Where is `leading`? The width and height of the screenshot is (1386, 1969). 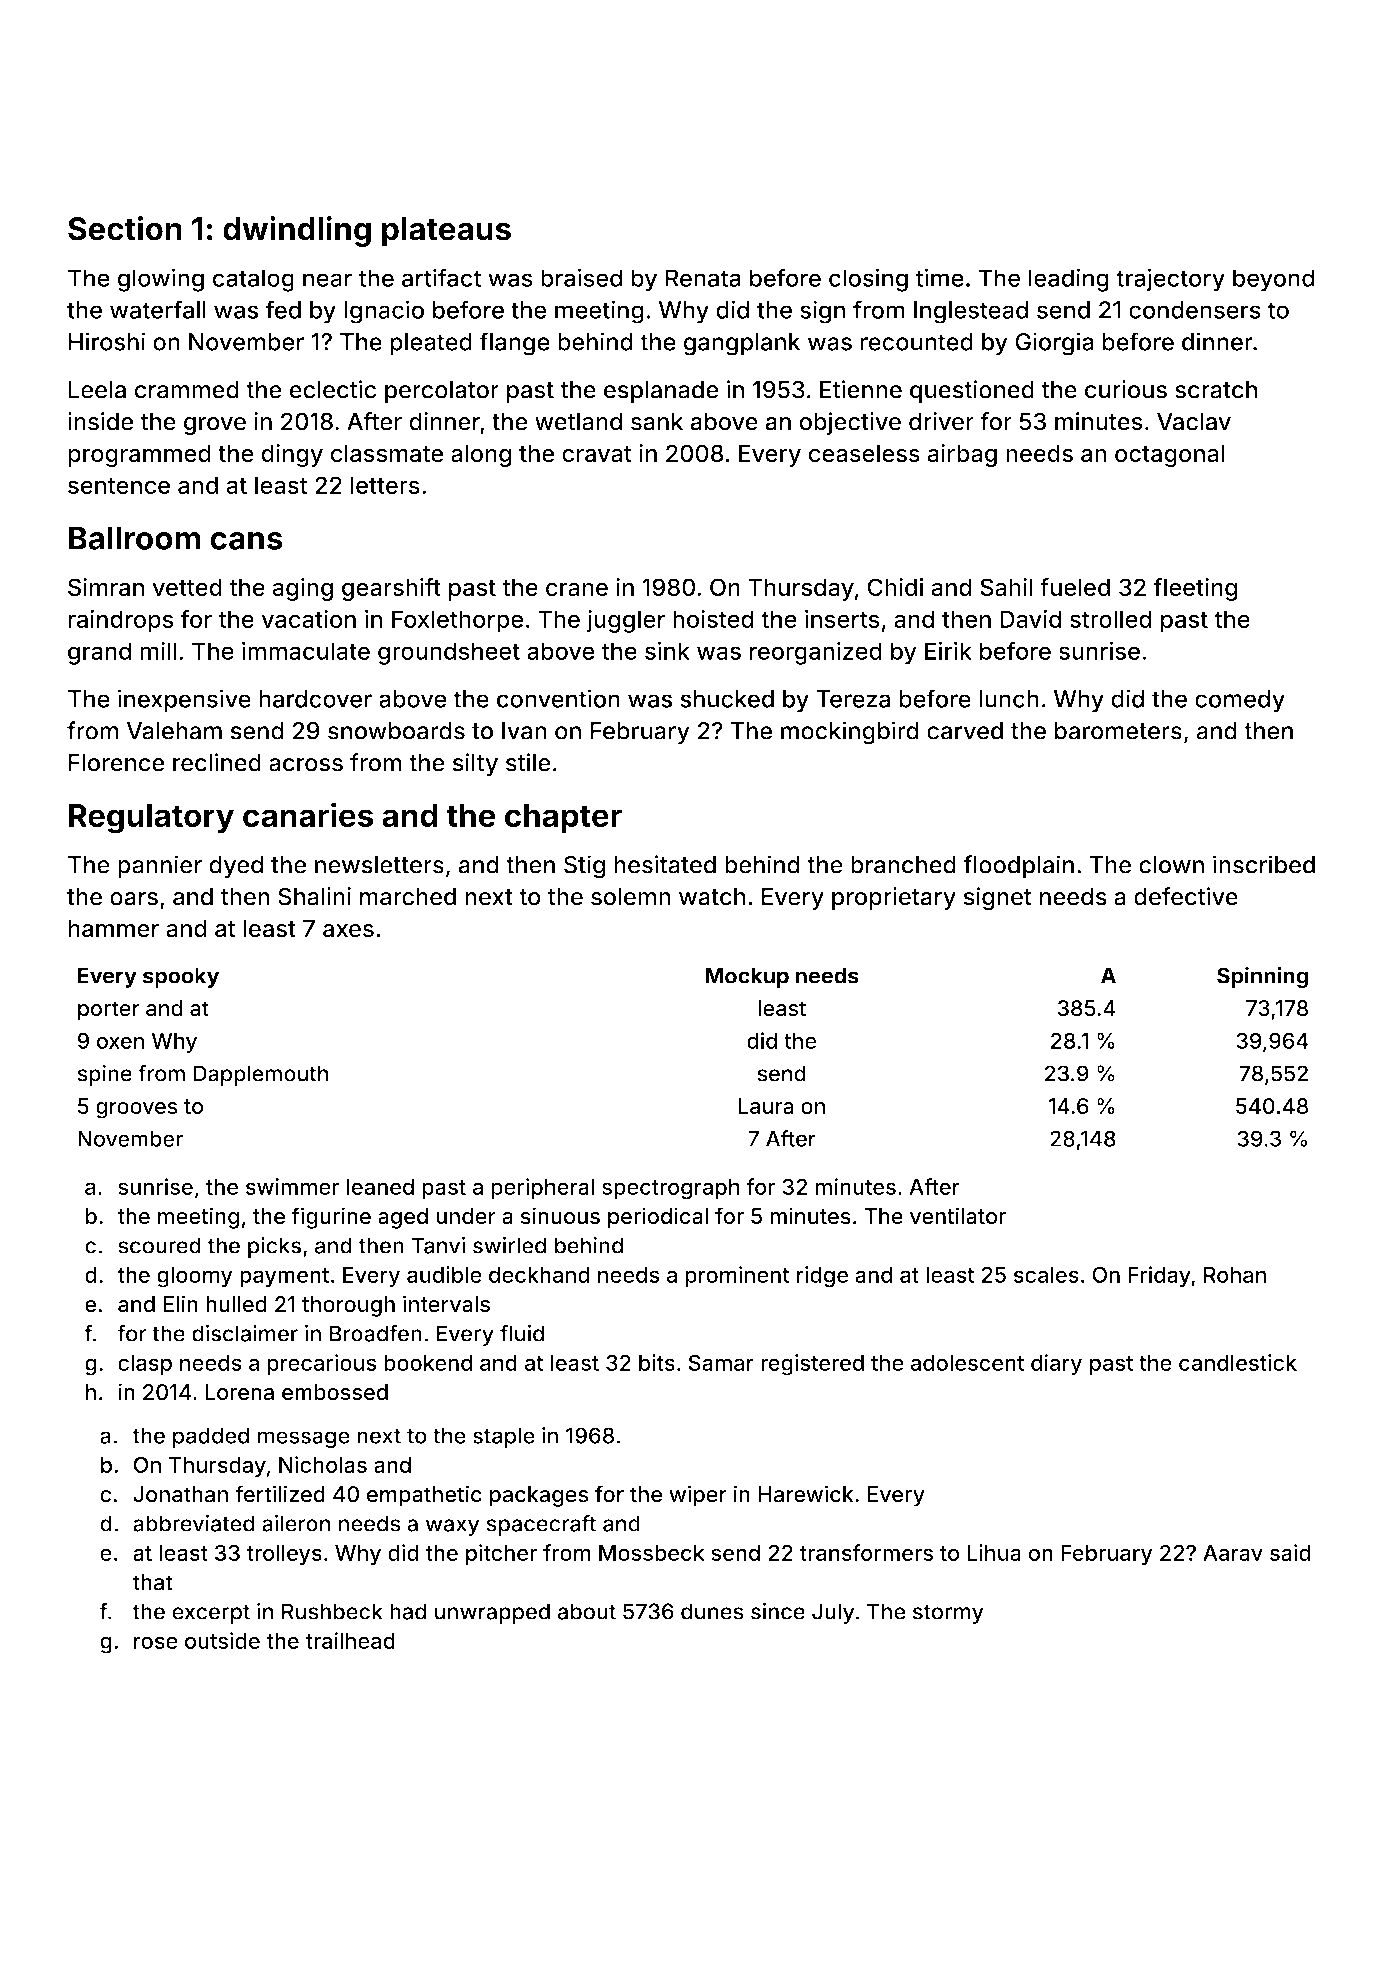 leading is located at coordinates (1069, 280).
